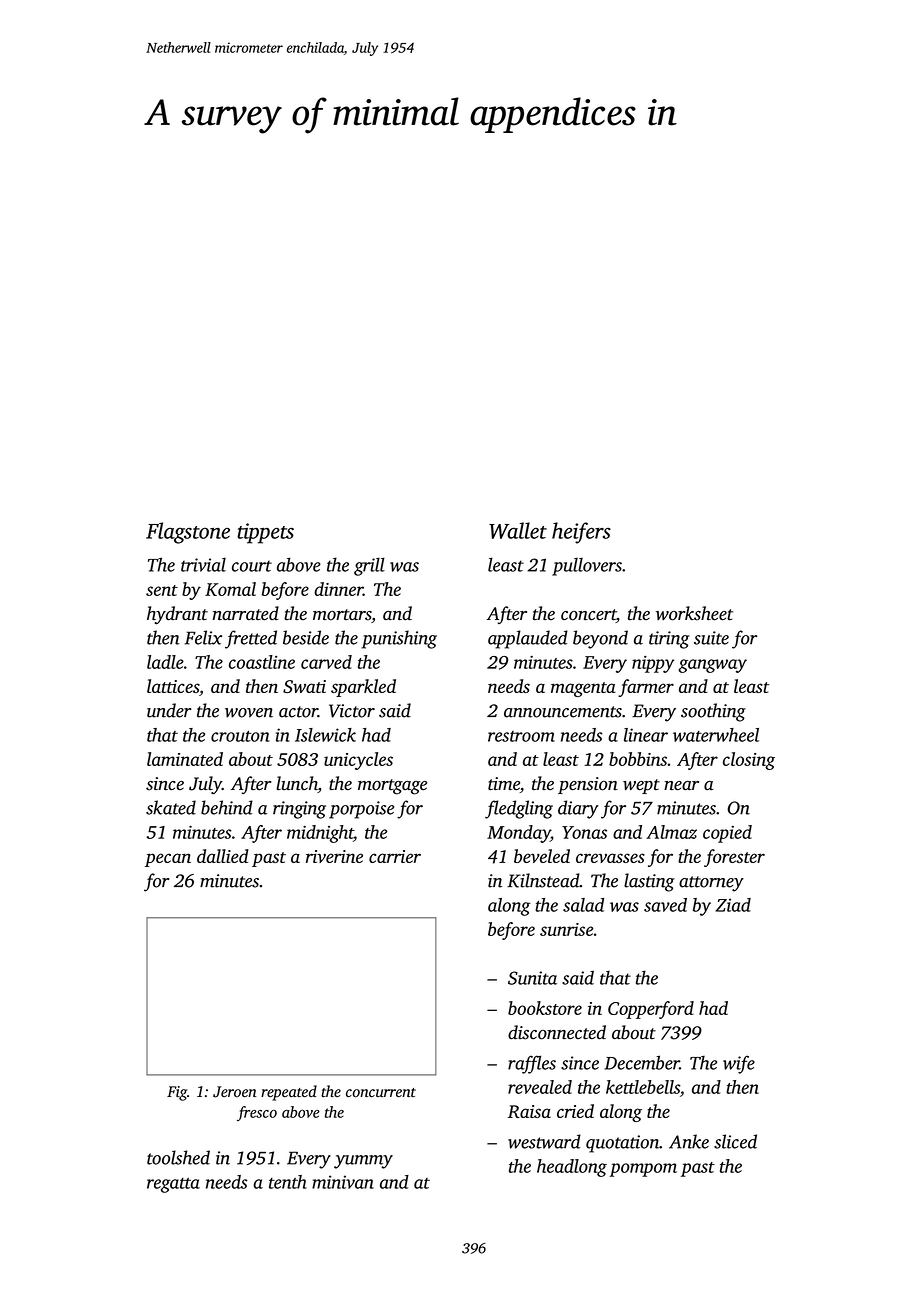  I want to click on heifers, so click(581, 533).
